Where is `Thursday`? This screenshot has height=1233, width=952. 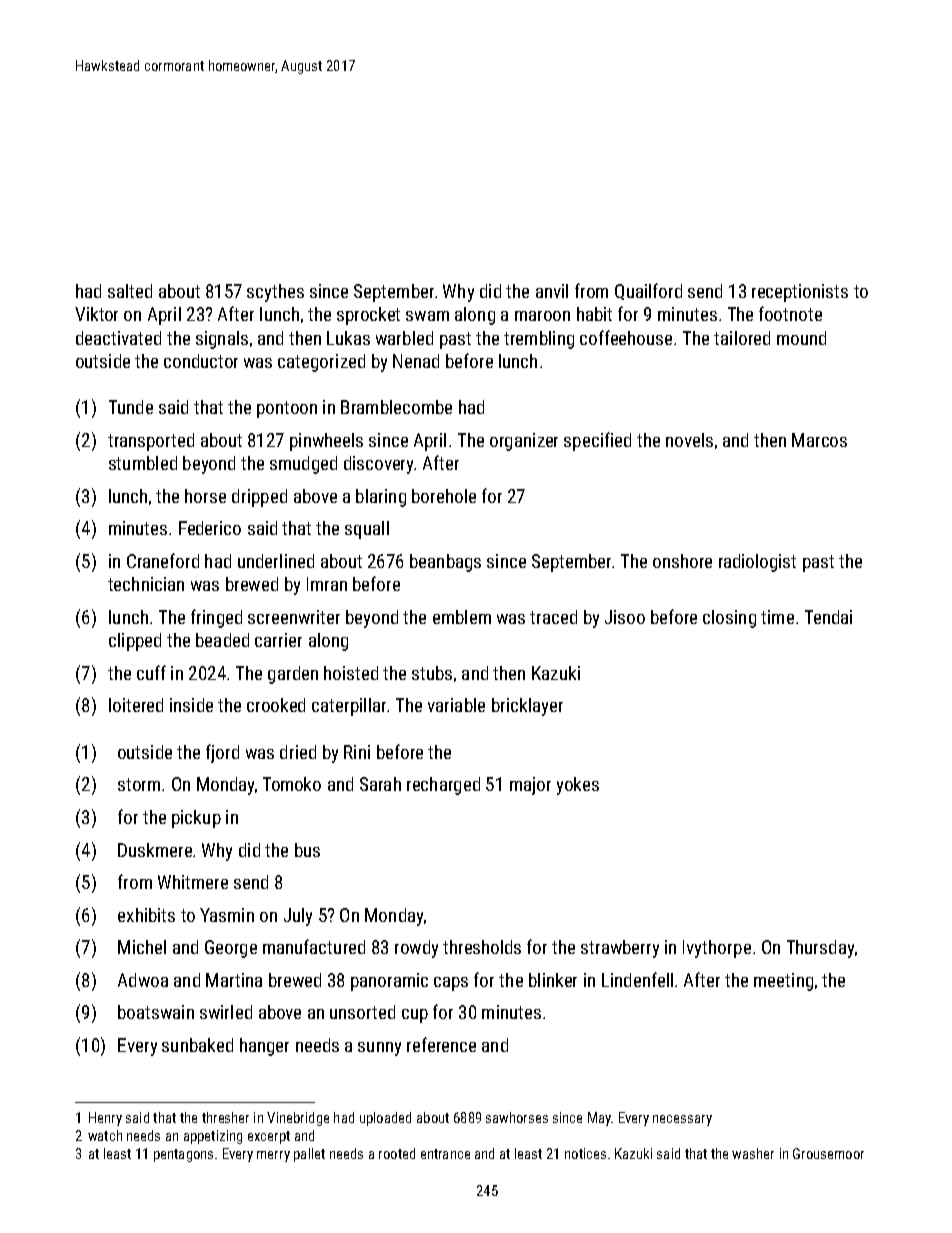 Thursday is located at coordinates (820, 949).
